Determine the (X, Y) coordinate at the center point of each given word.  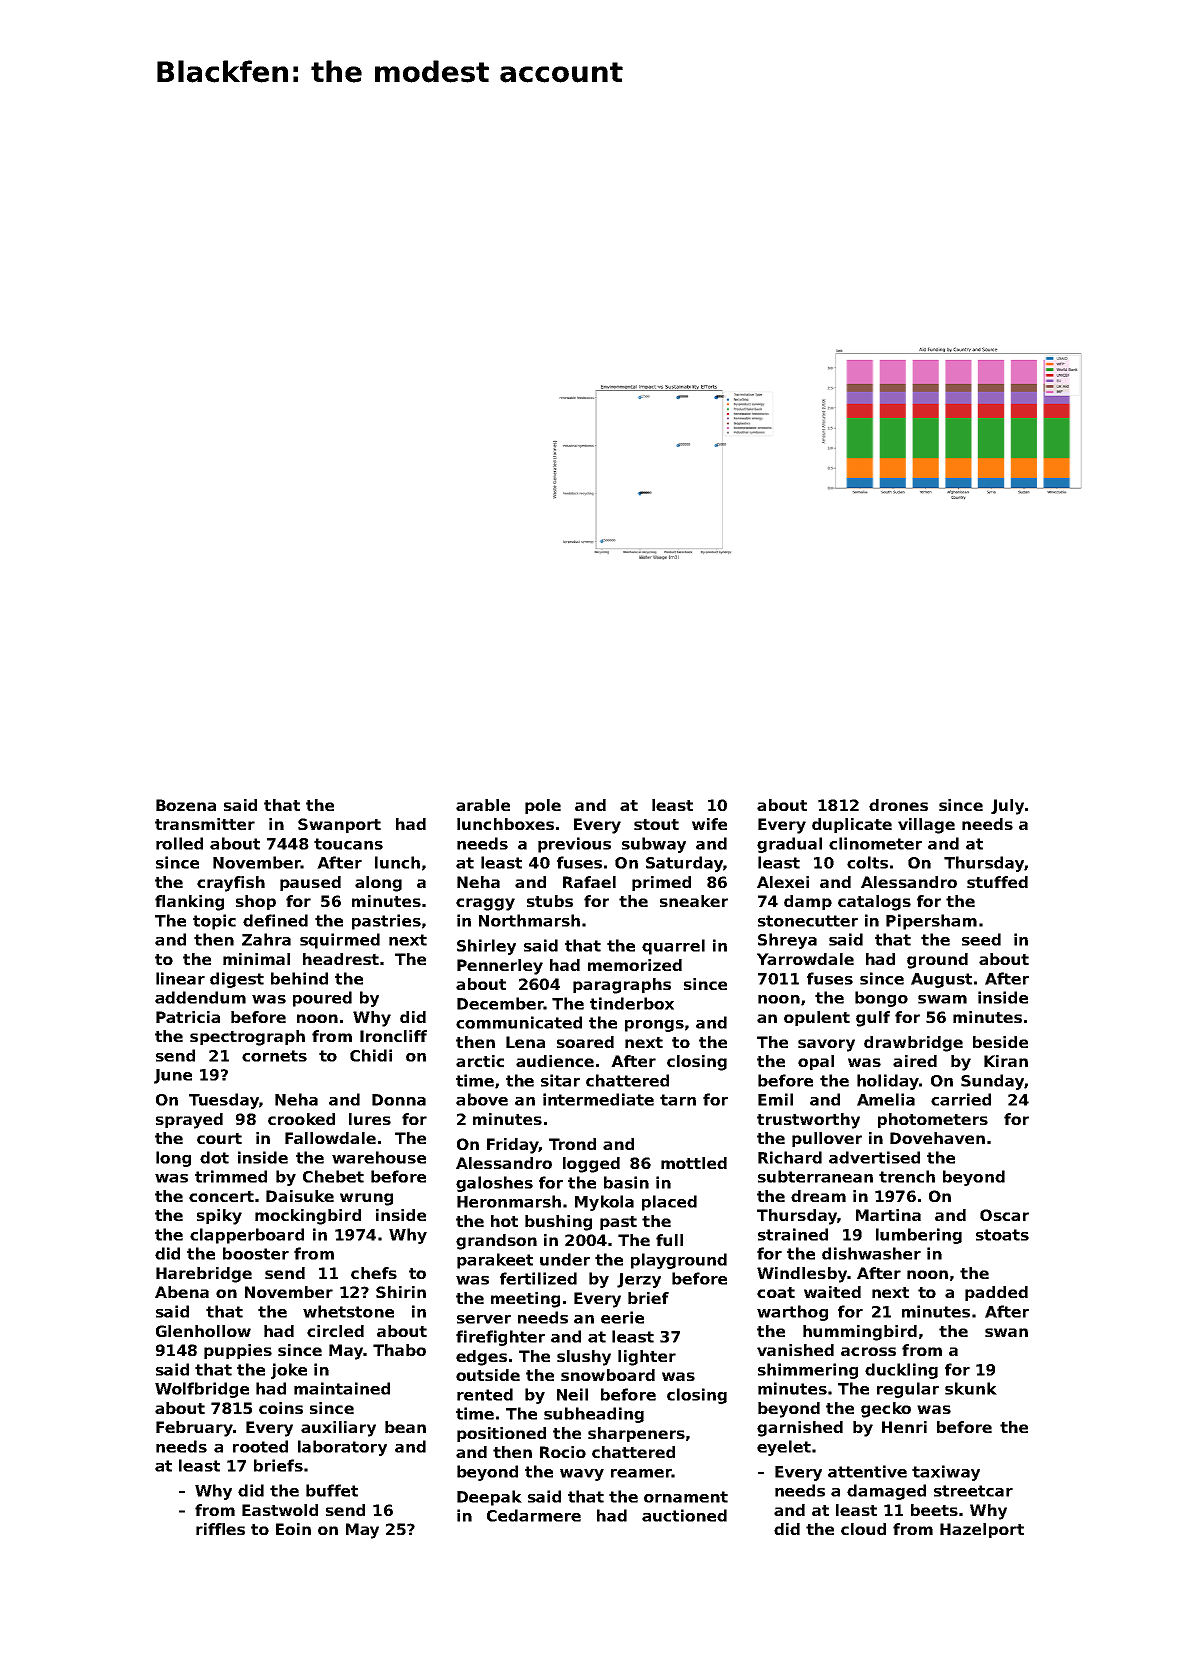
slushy (584, 1358)
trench (907, 1176)
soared (585, 1042)
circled (335, 1331)
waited (832, 1292)
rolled (179, 843)
